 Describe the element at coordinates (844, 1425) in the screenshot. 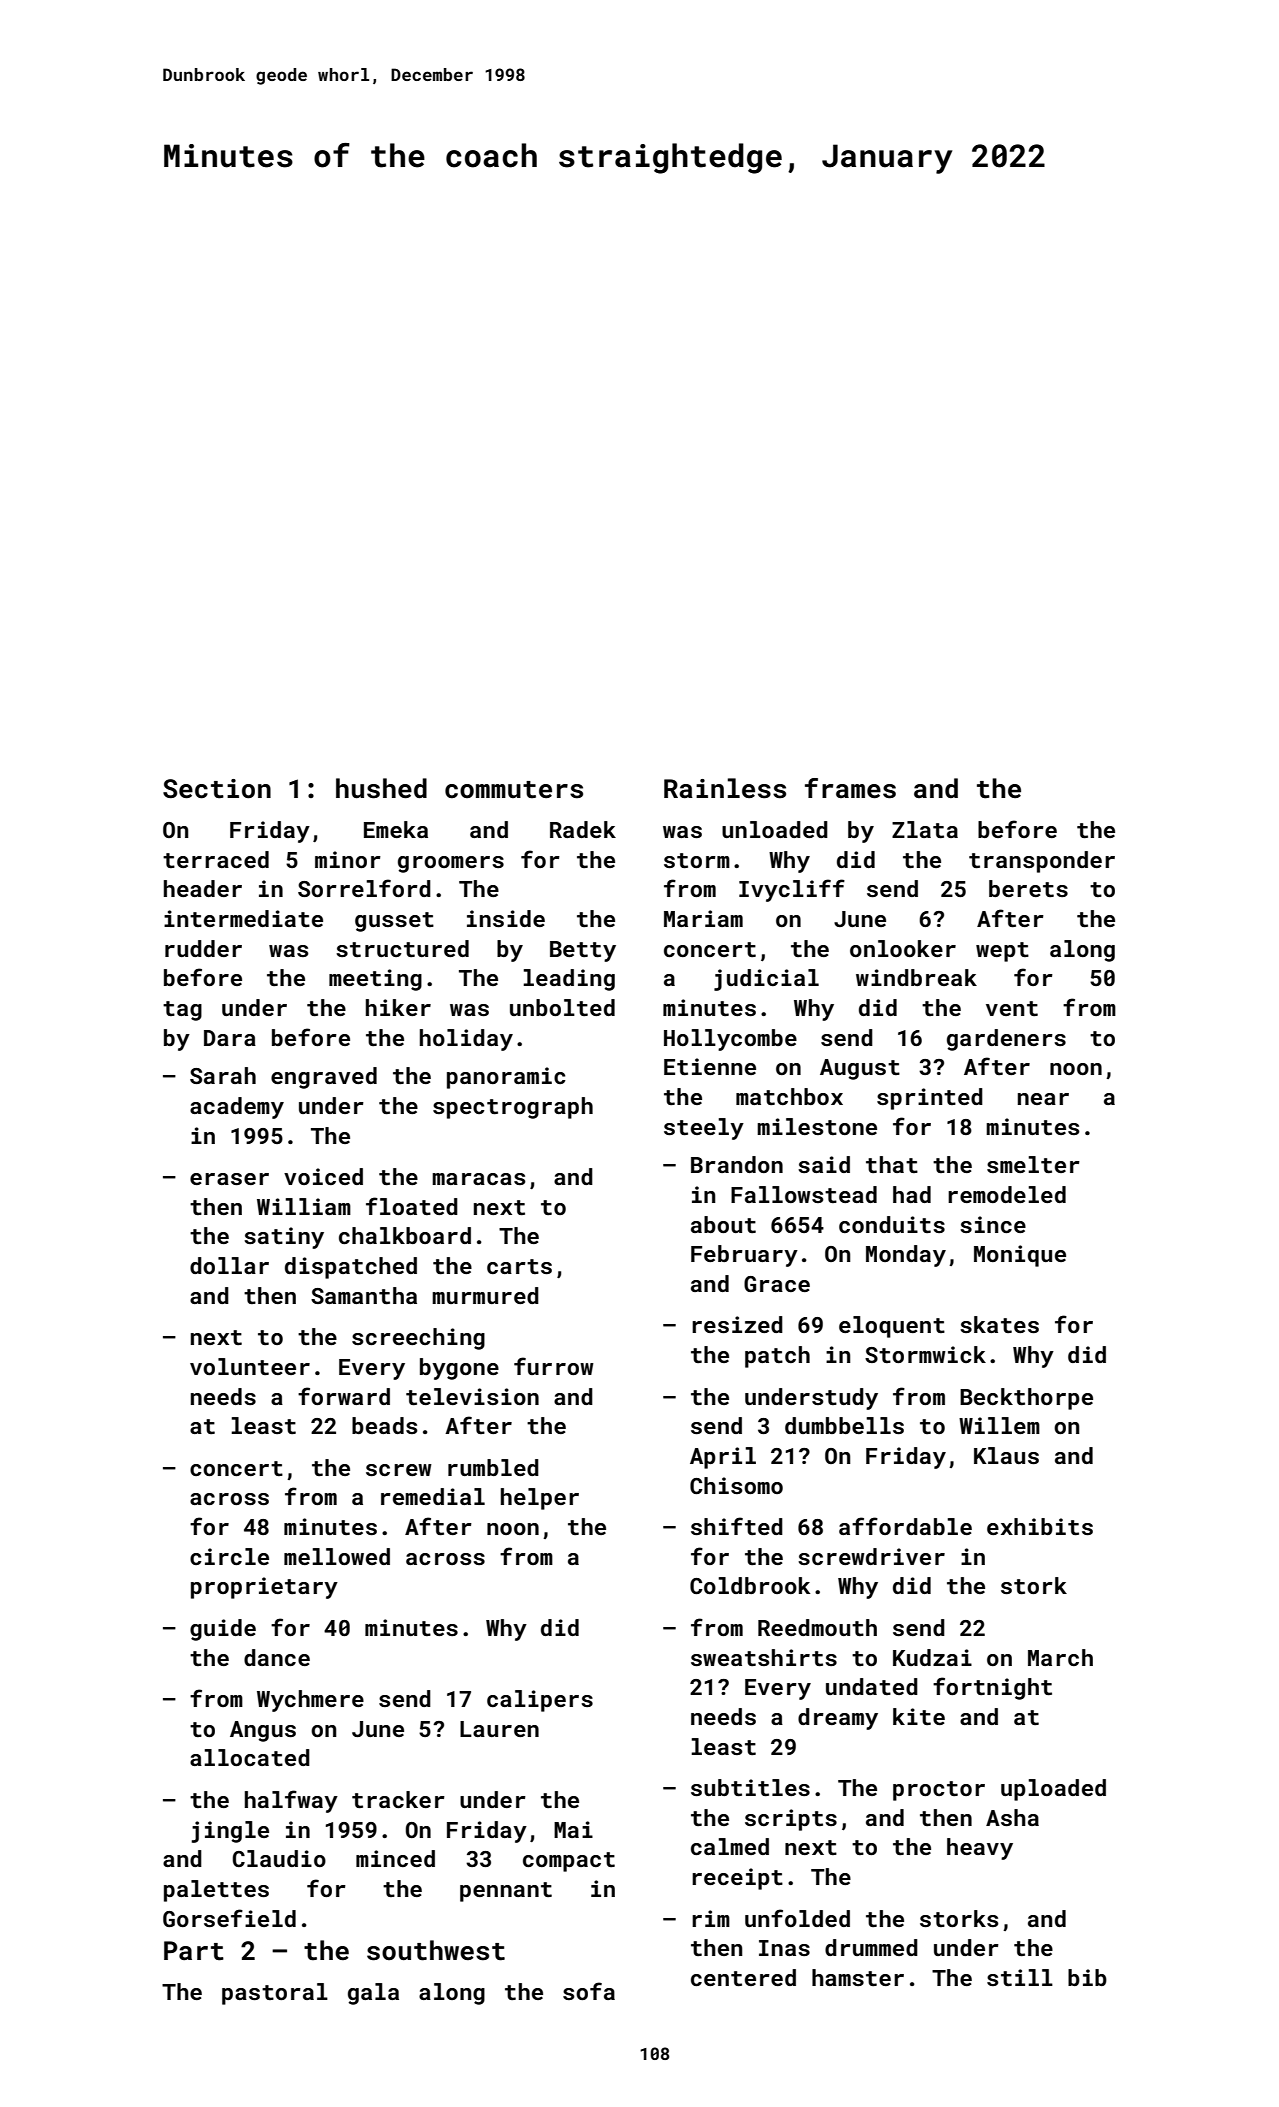

I see `dumbbells` at that location.
